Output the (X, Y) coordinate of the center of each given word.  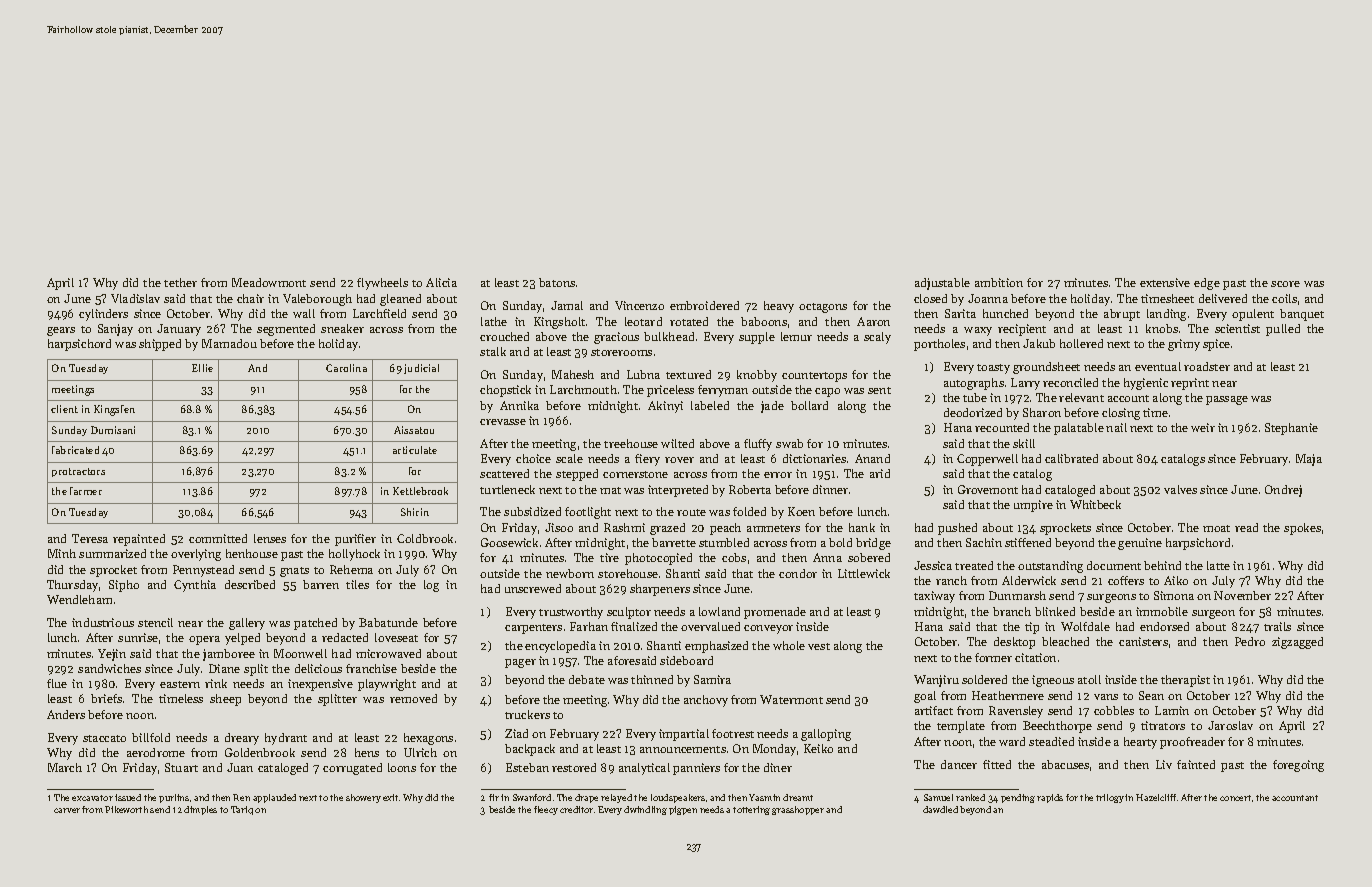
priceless (670, 391)
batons (557, 282)
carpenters (533, 629)
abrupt (1122, 315)
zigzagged (1297, 643)
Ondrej (1283, 491)
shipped (160, 345)
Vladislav (135, 298)
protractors (78, 472)
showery (363, 798)
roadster (1207, 366)
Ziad (516, 733)
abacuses (1065, 764)
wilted (677, 443)
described (250, 584)
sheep (225, 700)
